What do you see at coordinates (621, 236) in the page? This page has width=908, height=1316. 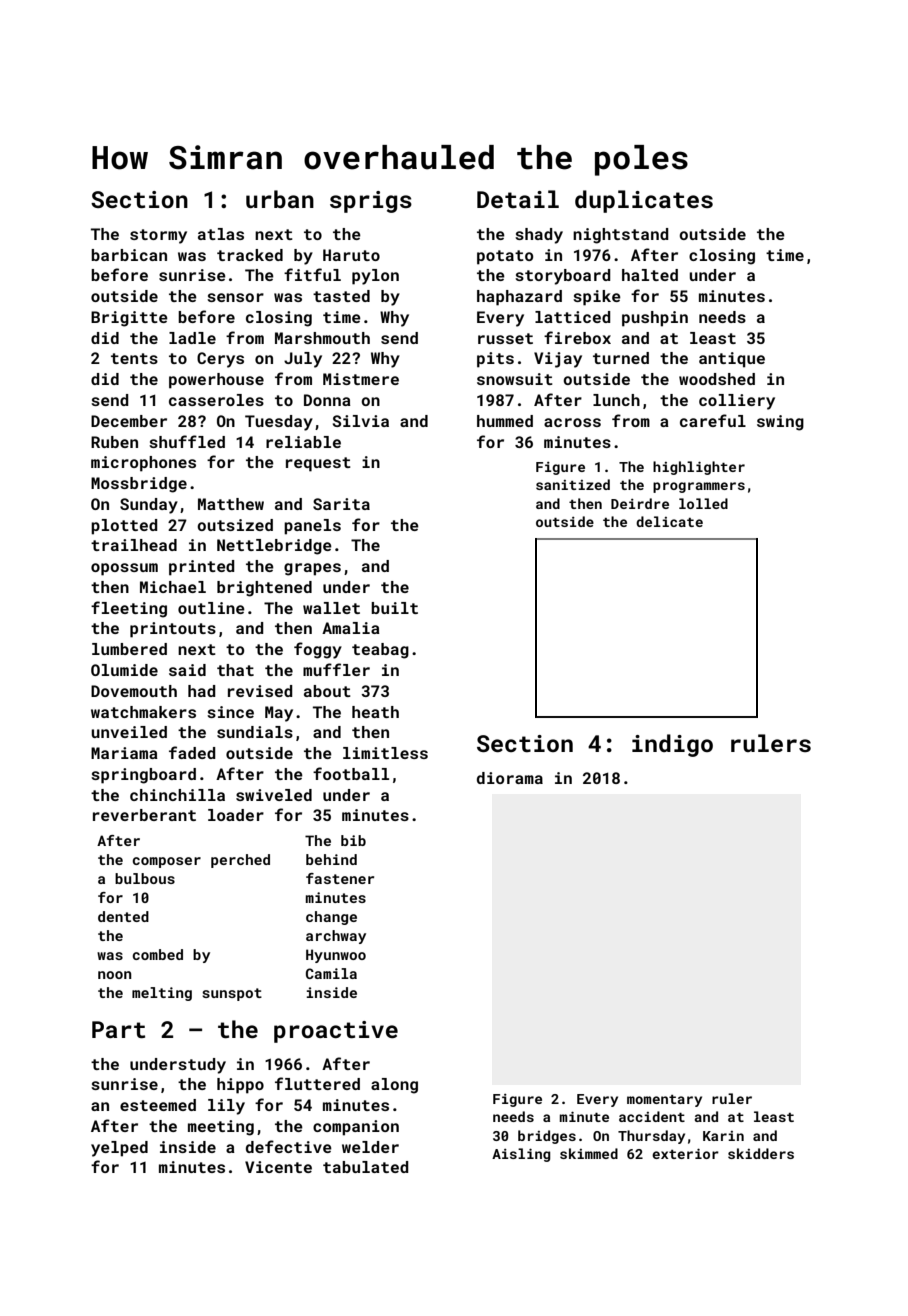 I see `nightstand` at bounding box center [621, 236].
